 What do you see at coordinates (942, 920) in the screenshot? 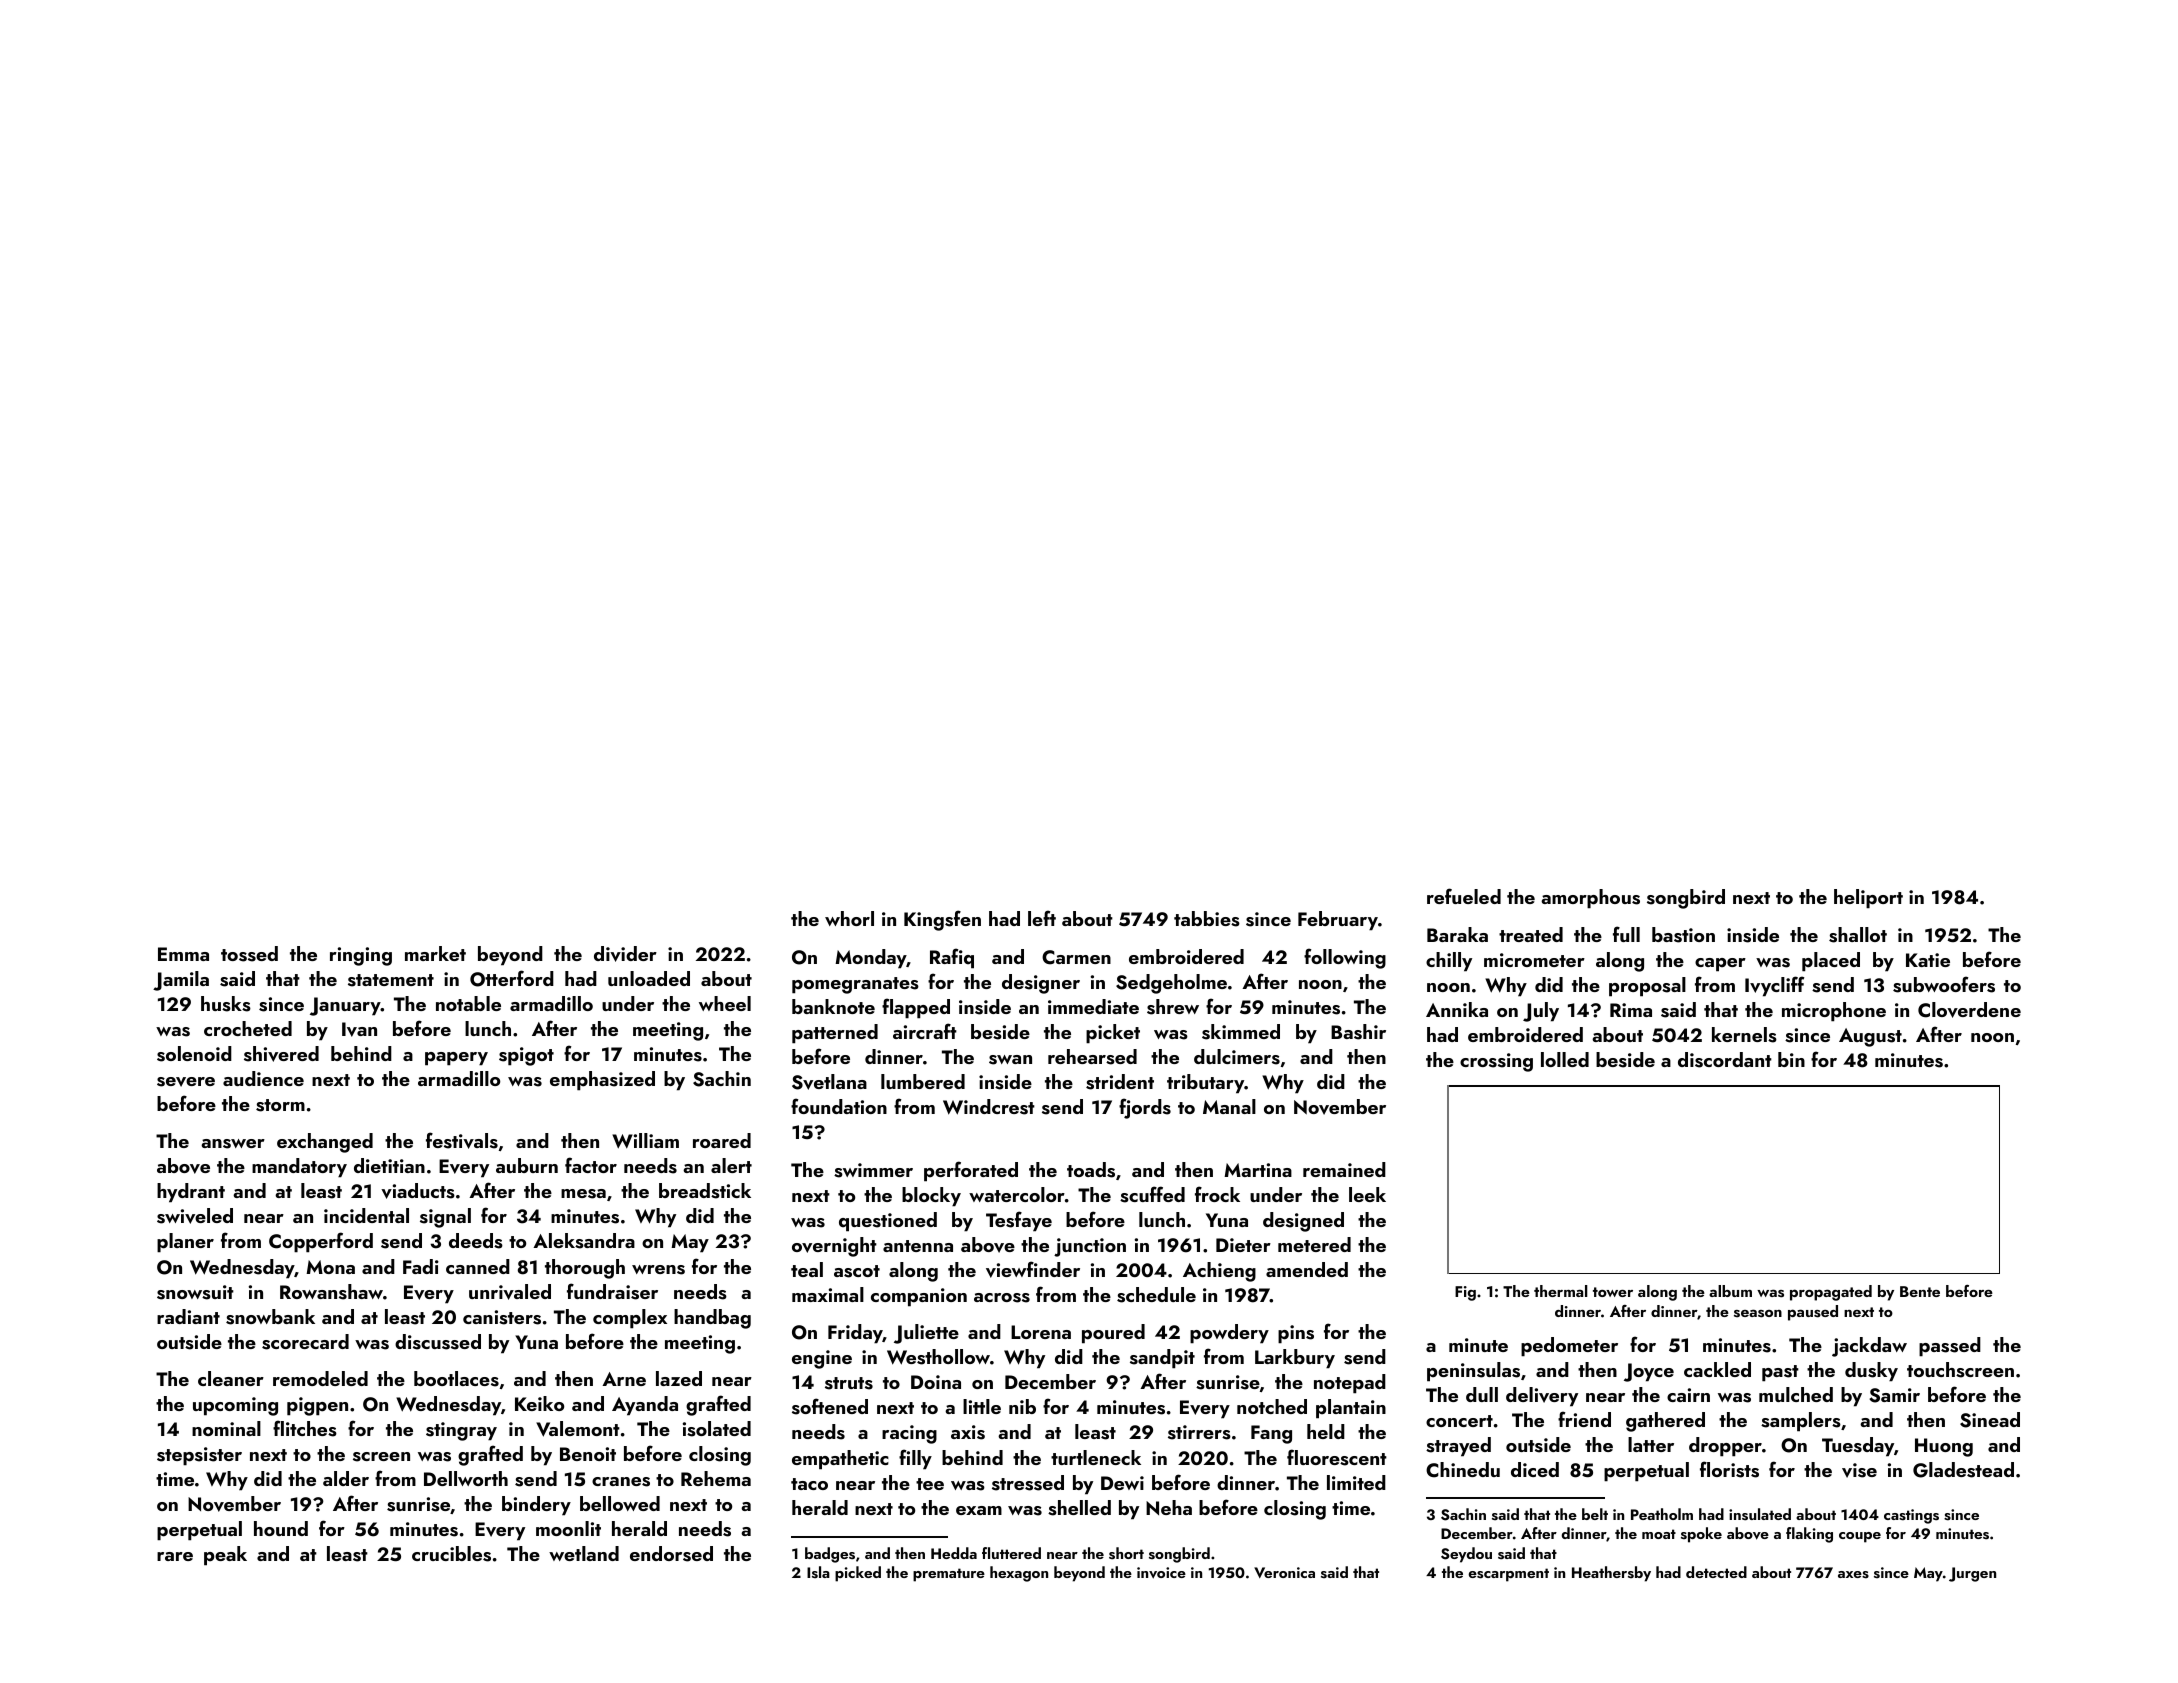
I see `Kingsfen` at bounding box center [942, 920].
